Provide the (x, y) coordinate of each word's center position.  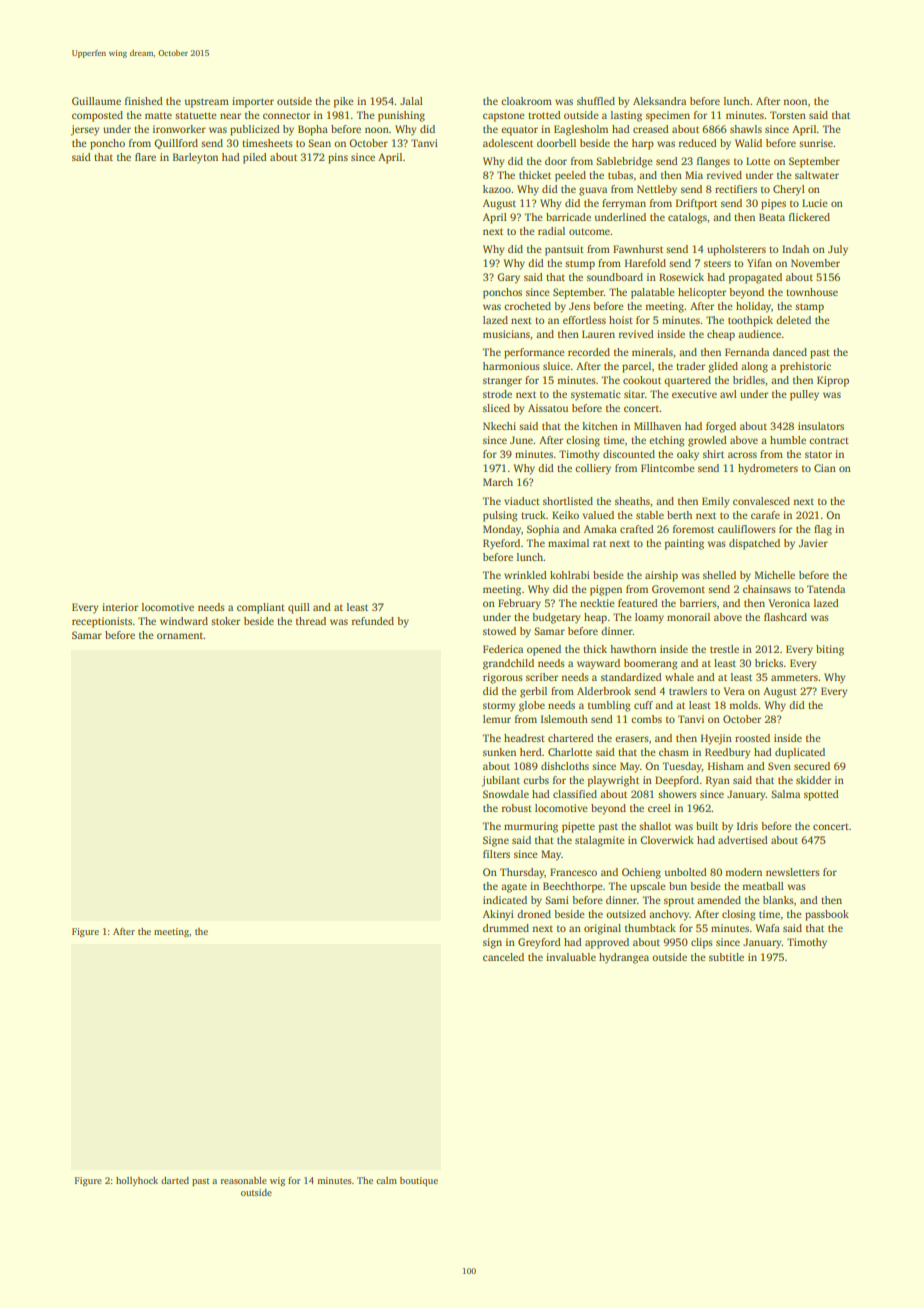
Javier (813, 543)
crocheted (527, 306)
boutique (419, 1181)
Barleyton (195, 158)
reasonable (244, 1180)
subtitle (726, 957)
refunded (372, 621)
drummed (506, 928)
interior (120, 607)
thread (311, 621)
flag (823, 530)
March (498, 482)
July (838, 250)
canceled (503, 957)
